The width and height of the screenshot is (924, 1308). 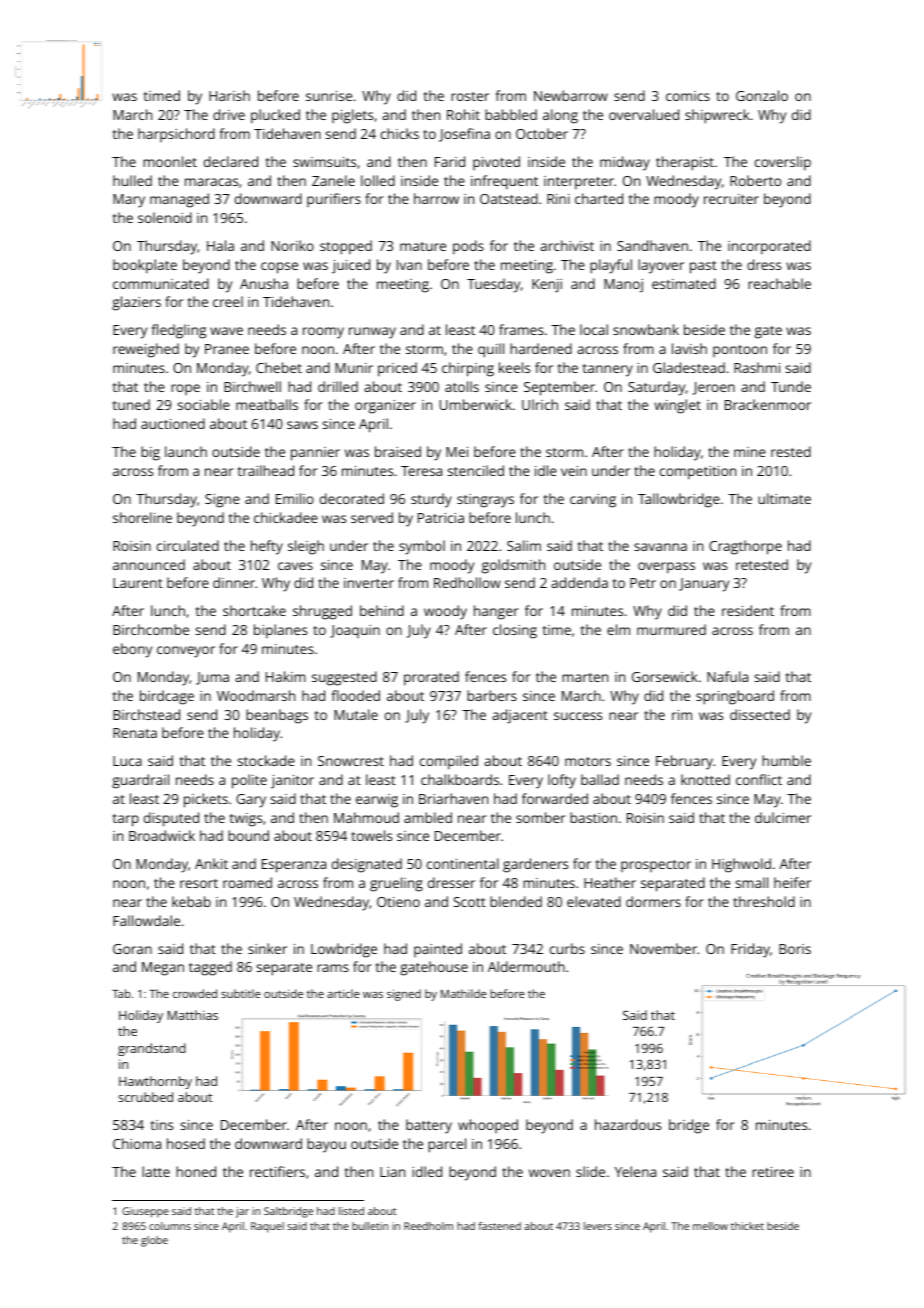 What do you see at coordinates (656, 866) in the screenshot?
I see `prospector` at bounding box center [656, 866].
